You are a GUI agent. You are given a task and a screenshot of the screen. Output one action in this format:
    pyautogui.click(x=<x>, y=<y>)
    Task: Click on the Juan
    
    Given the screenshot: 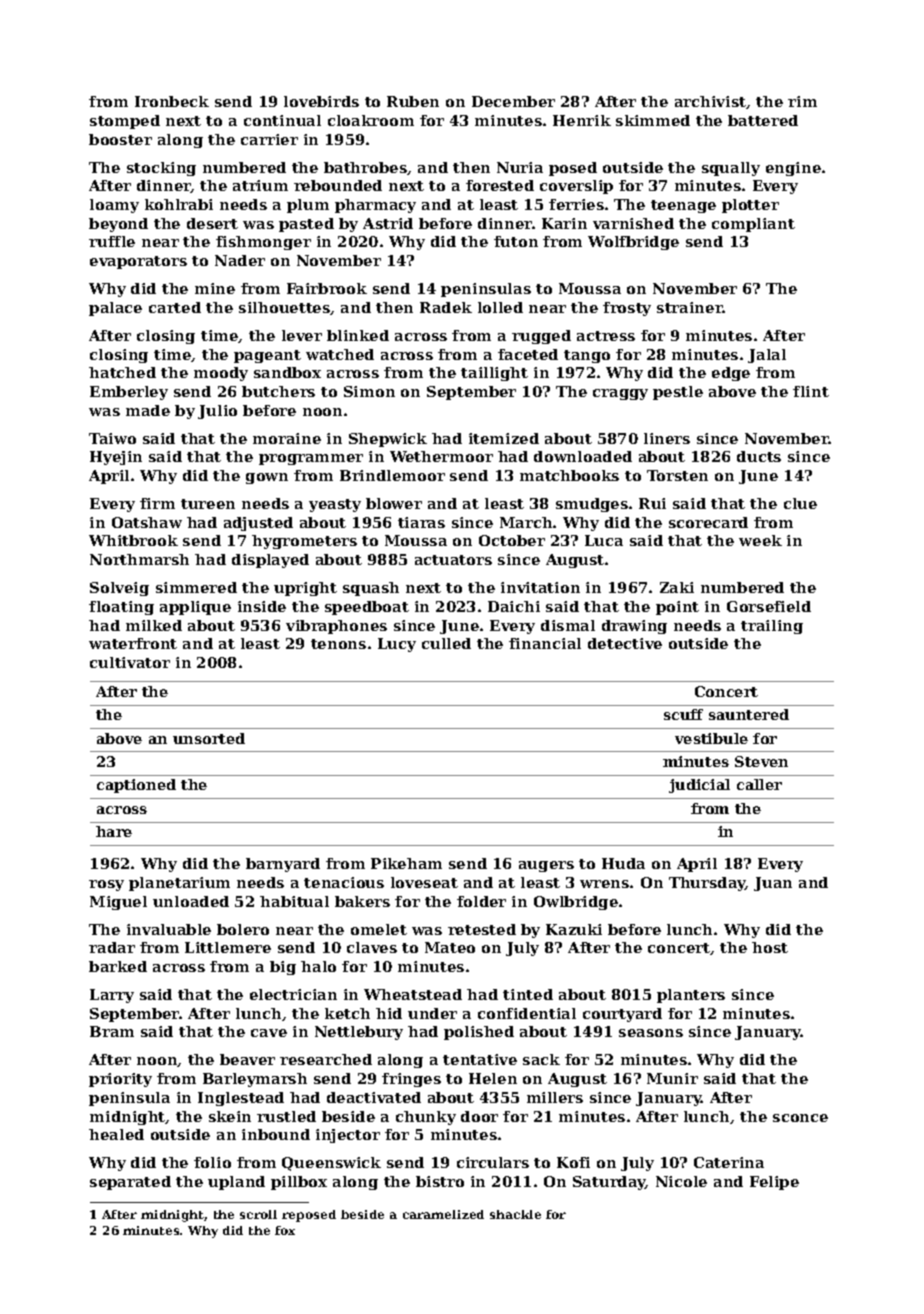 What is the action you would take?
    pyautogui.click(x=773, y=884)
